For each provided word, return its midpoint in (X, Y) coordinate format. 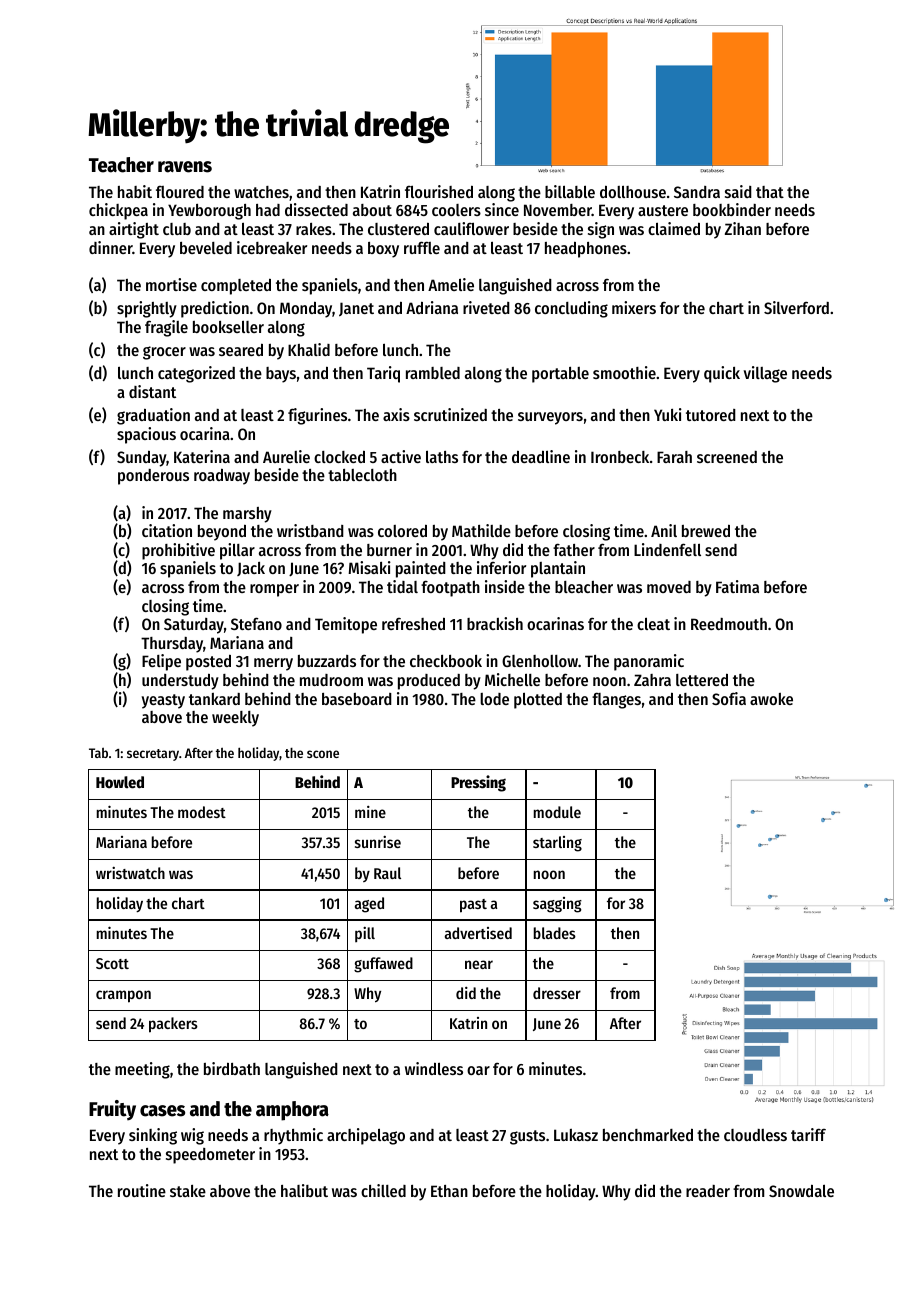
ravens (185, 167)
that (770, 192)
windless (434, 1068)
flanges (616, 700)
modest (202, 812)
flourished (439, 191)
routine (142, 1190)
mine (370, 812)
